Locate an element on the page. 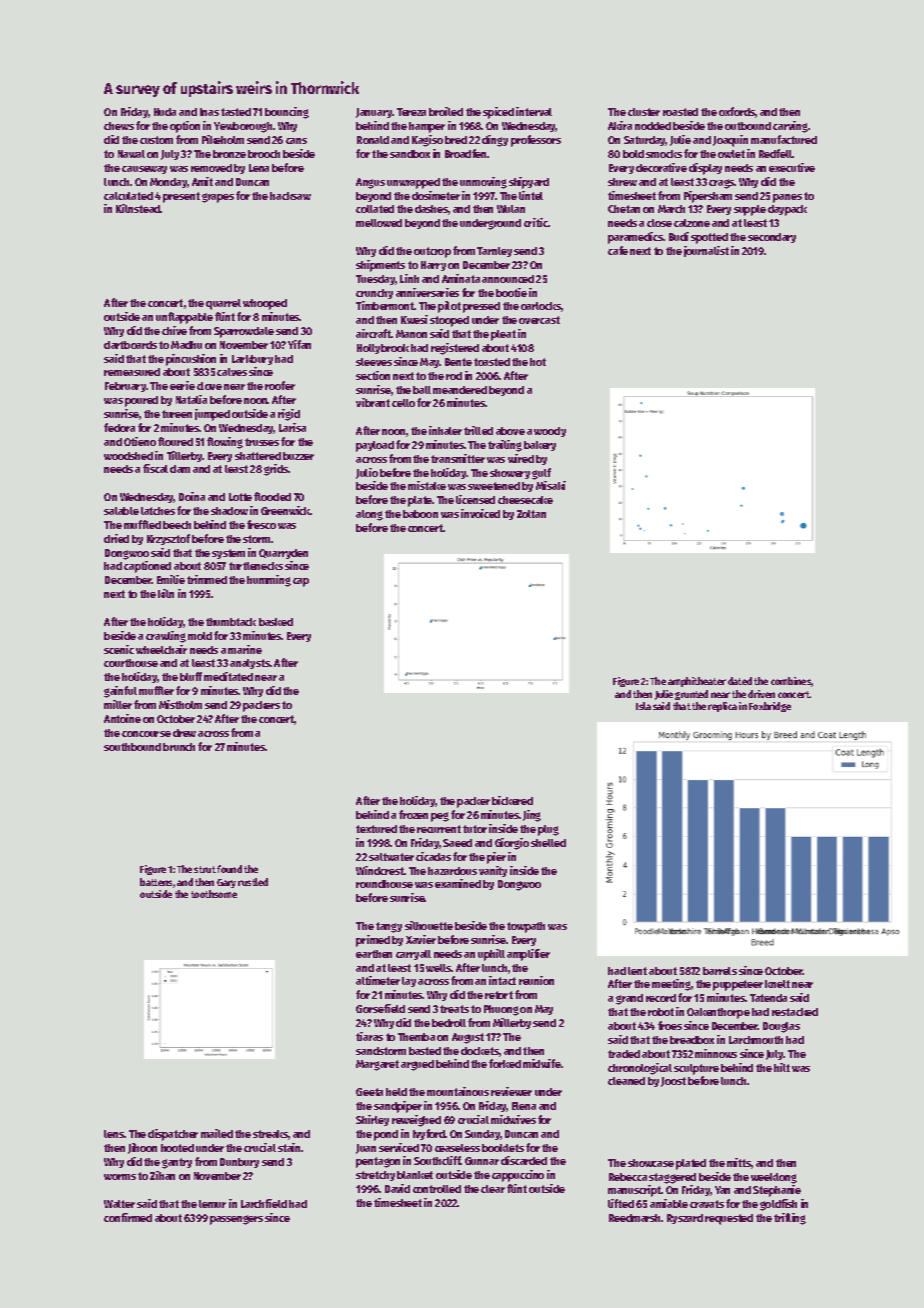 This document has height=1308, width=924. basked is located at coordinates (276, 622).
